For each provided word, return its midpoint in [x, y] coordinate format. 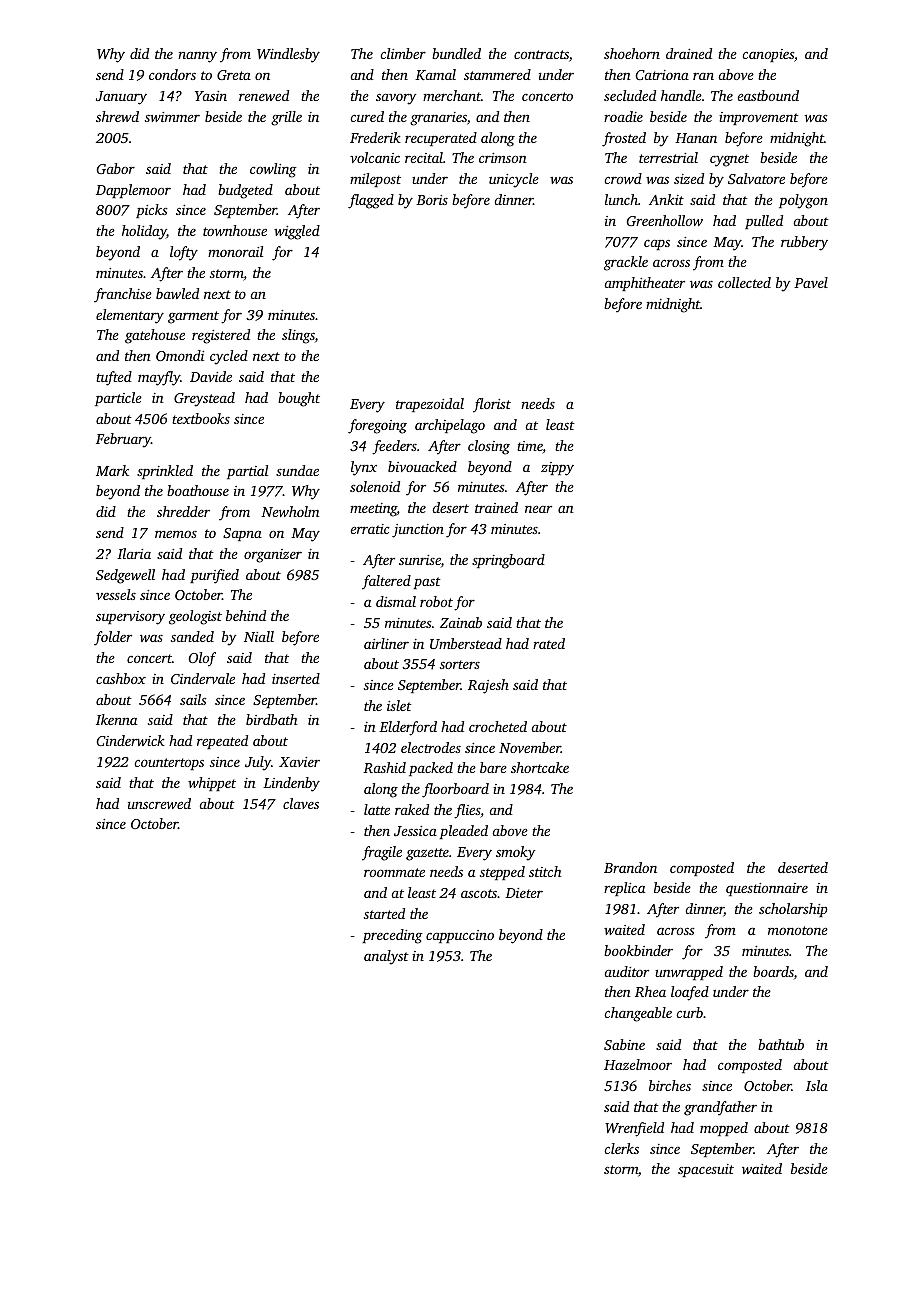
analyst [386, 957]
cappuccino [460, 936]
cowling [273, 170]
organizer [273, 556]
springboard [508, 561]
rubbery [804, 243]
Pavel [811, 282]
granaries [438, 119]
